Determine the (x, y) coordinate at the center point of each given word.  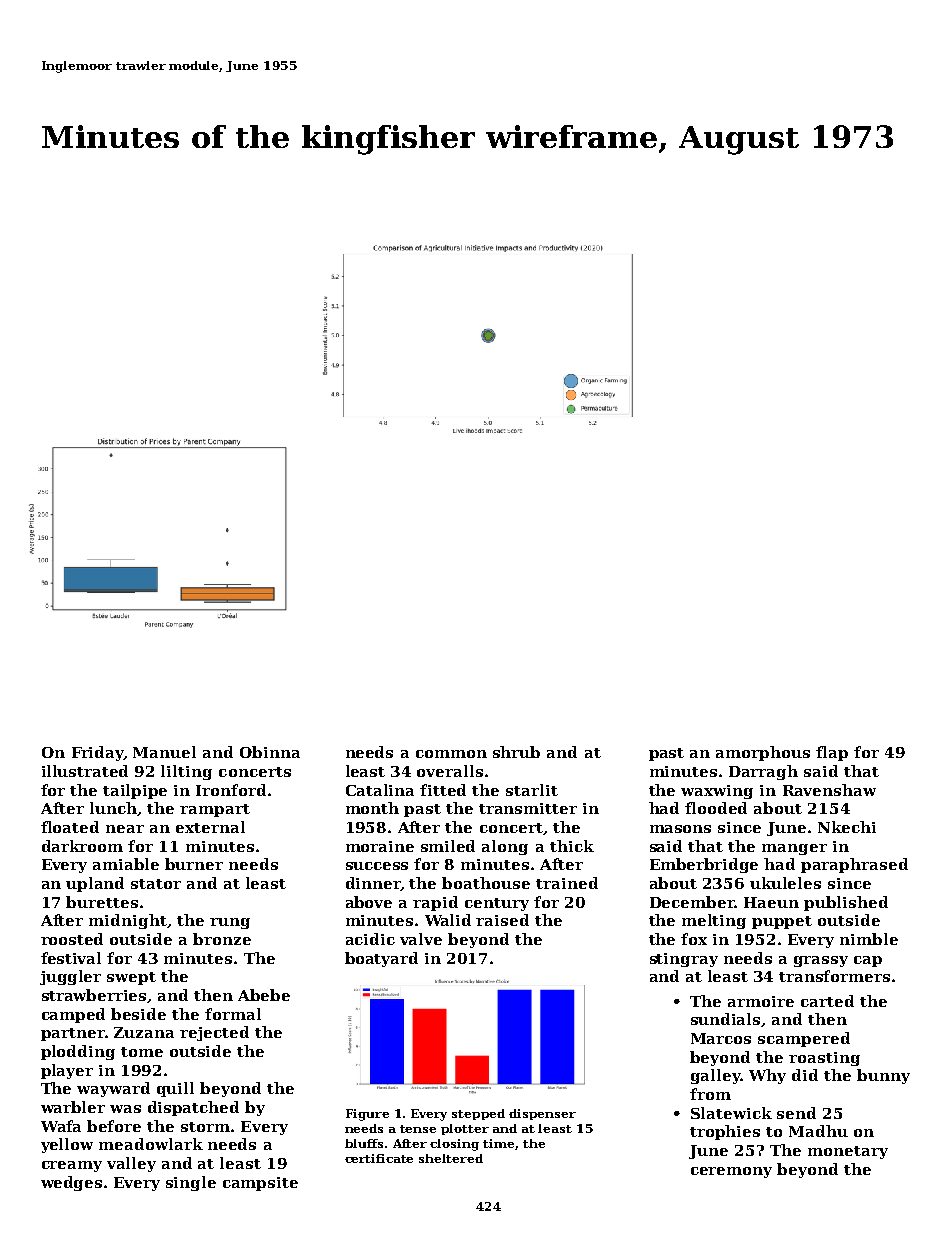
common (451, 754)
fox (694, 939)
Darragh (763, 772)
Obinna (270, 752)
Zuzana (144, 1032)
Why (767, 1076)
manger (794, 849)
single (191, 1183)
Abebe (264, 995)
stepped (478, 1114)
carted (827, 1001)
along (505, 847)
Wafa (61, 1126)
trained (567, 883)
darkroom (82, 846)
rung (230, 923)
